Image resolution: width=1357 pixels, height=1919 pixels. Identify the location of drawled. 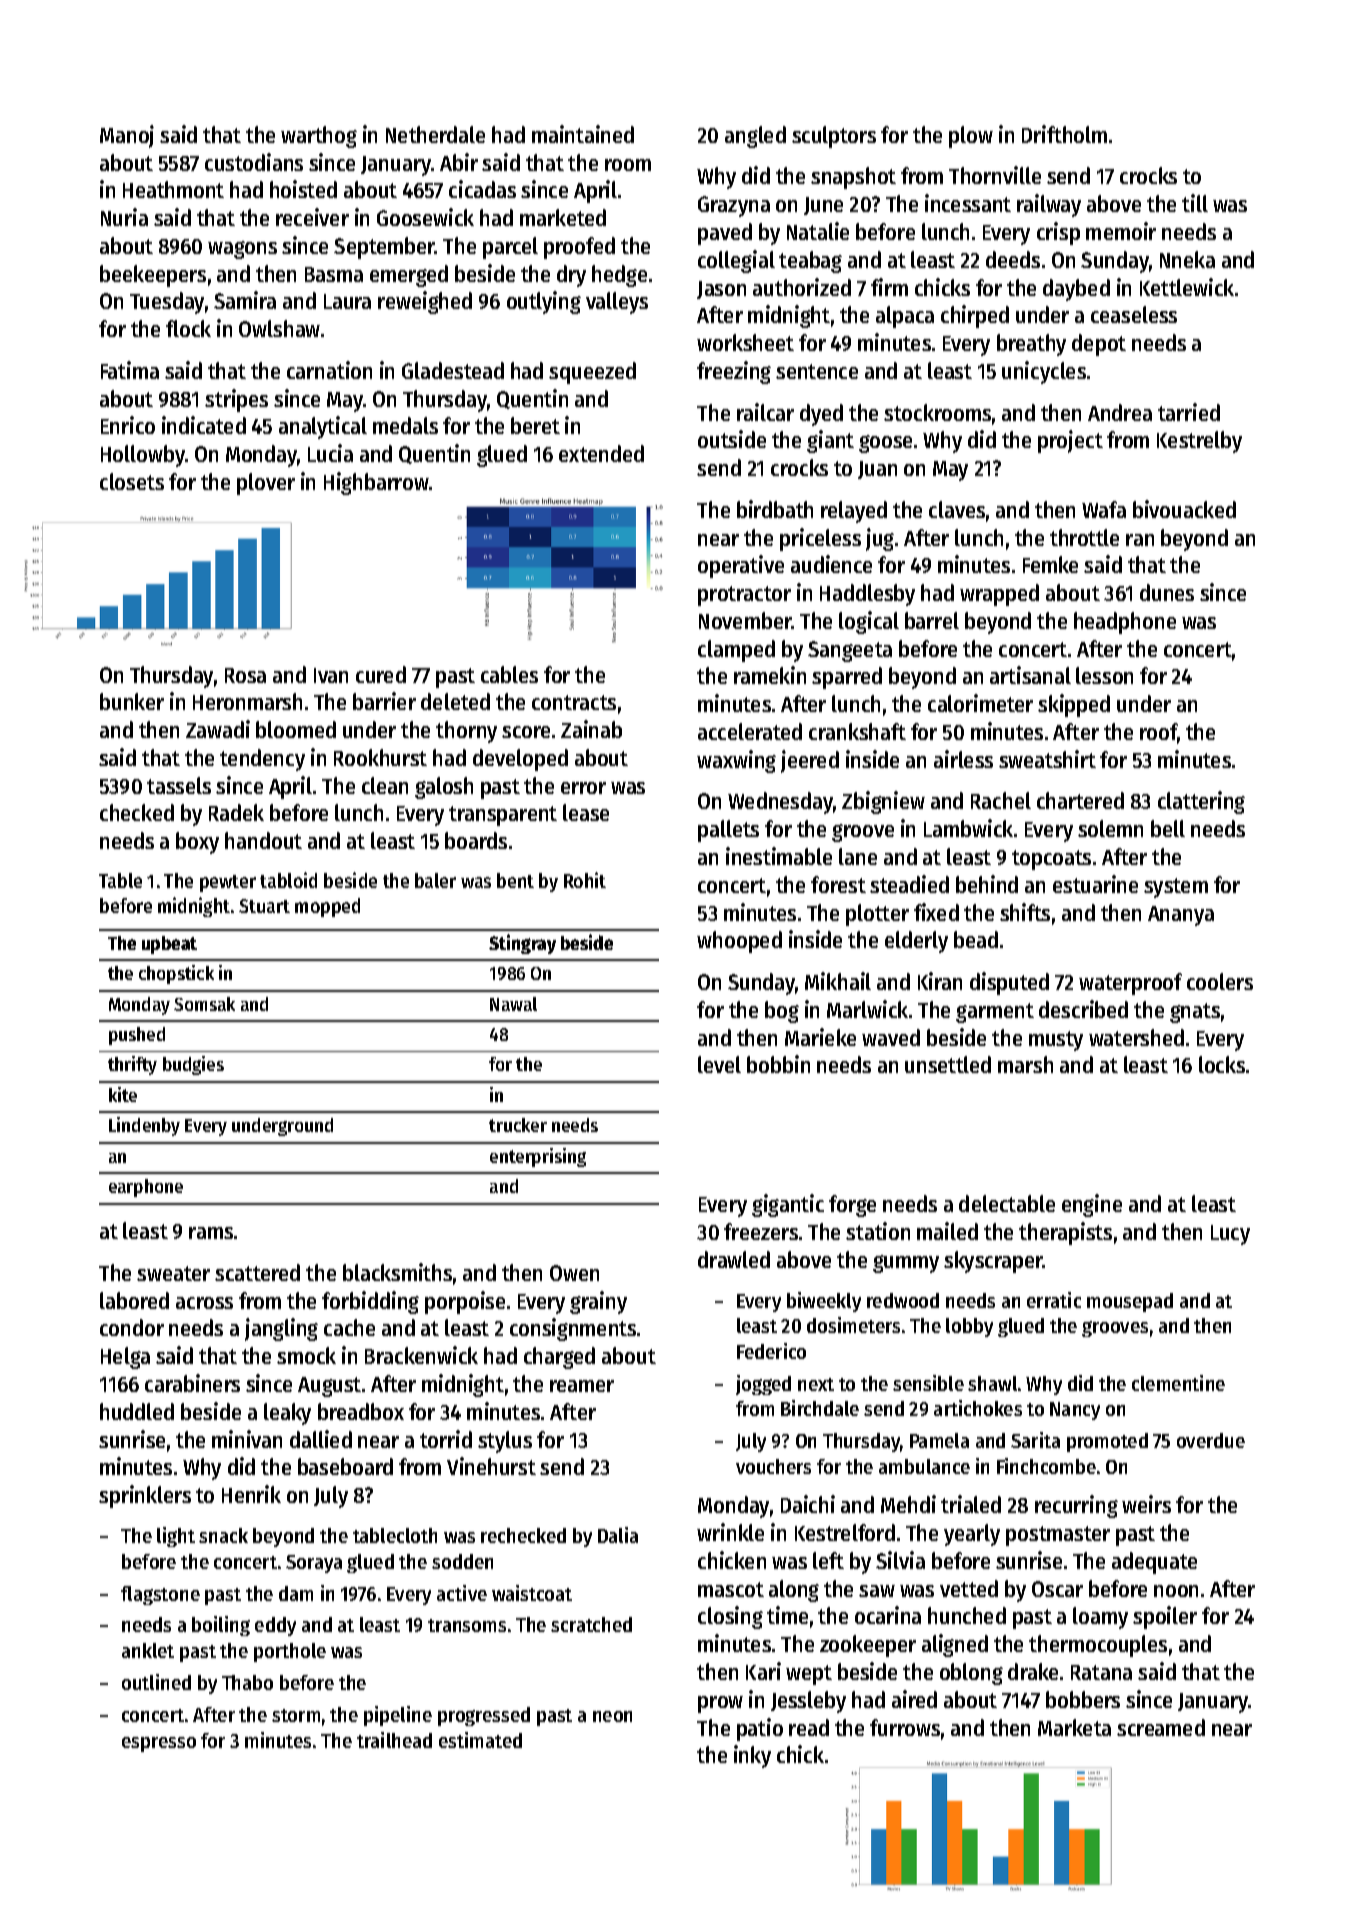
(734, 1259).
